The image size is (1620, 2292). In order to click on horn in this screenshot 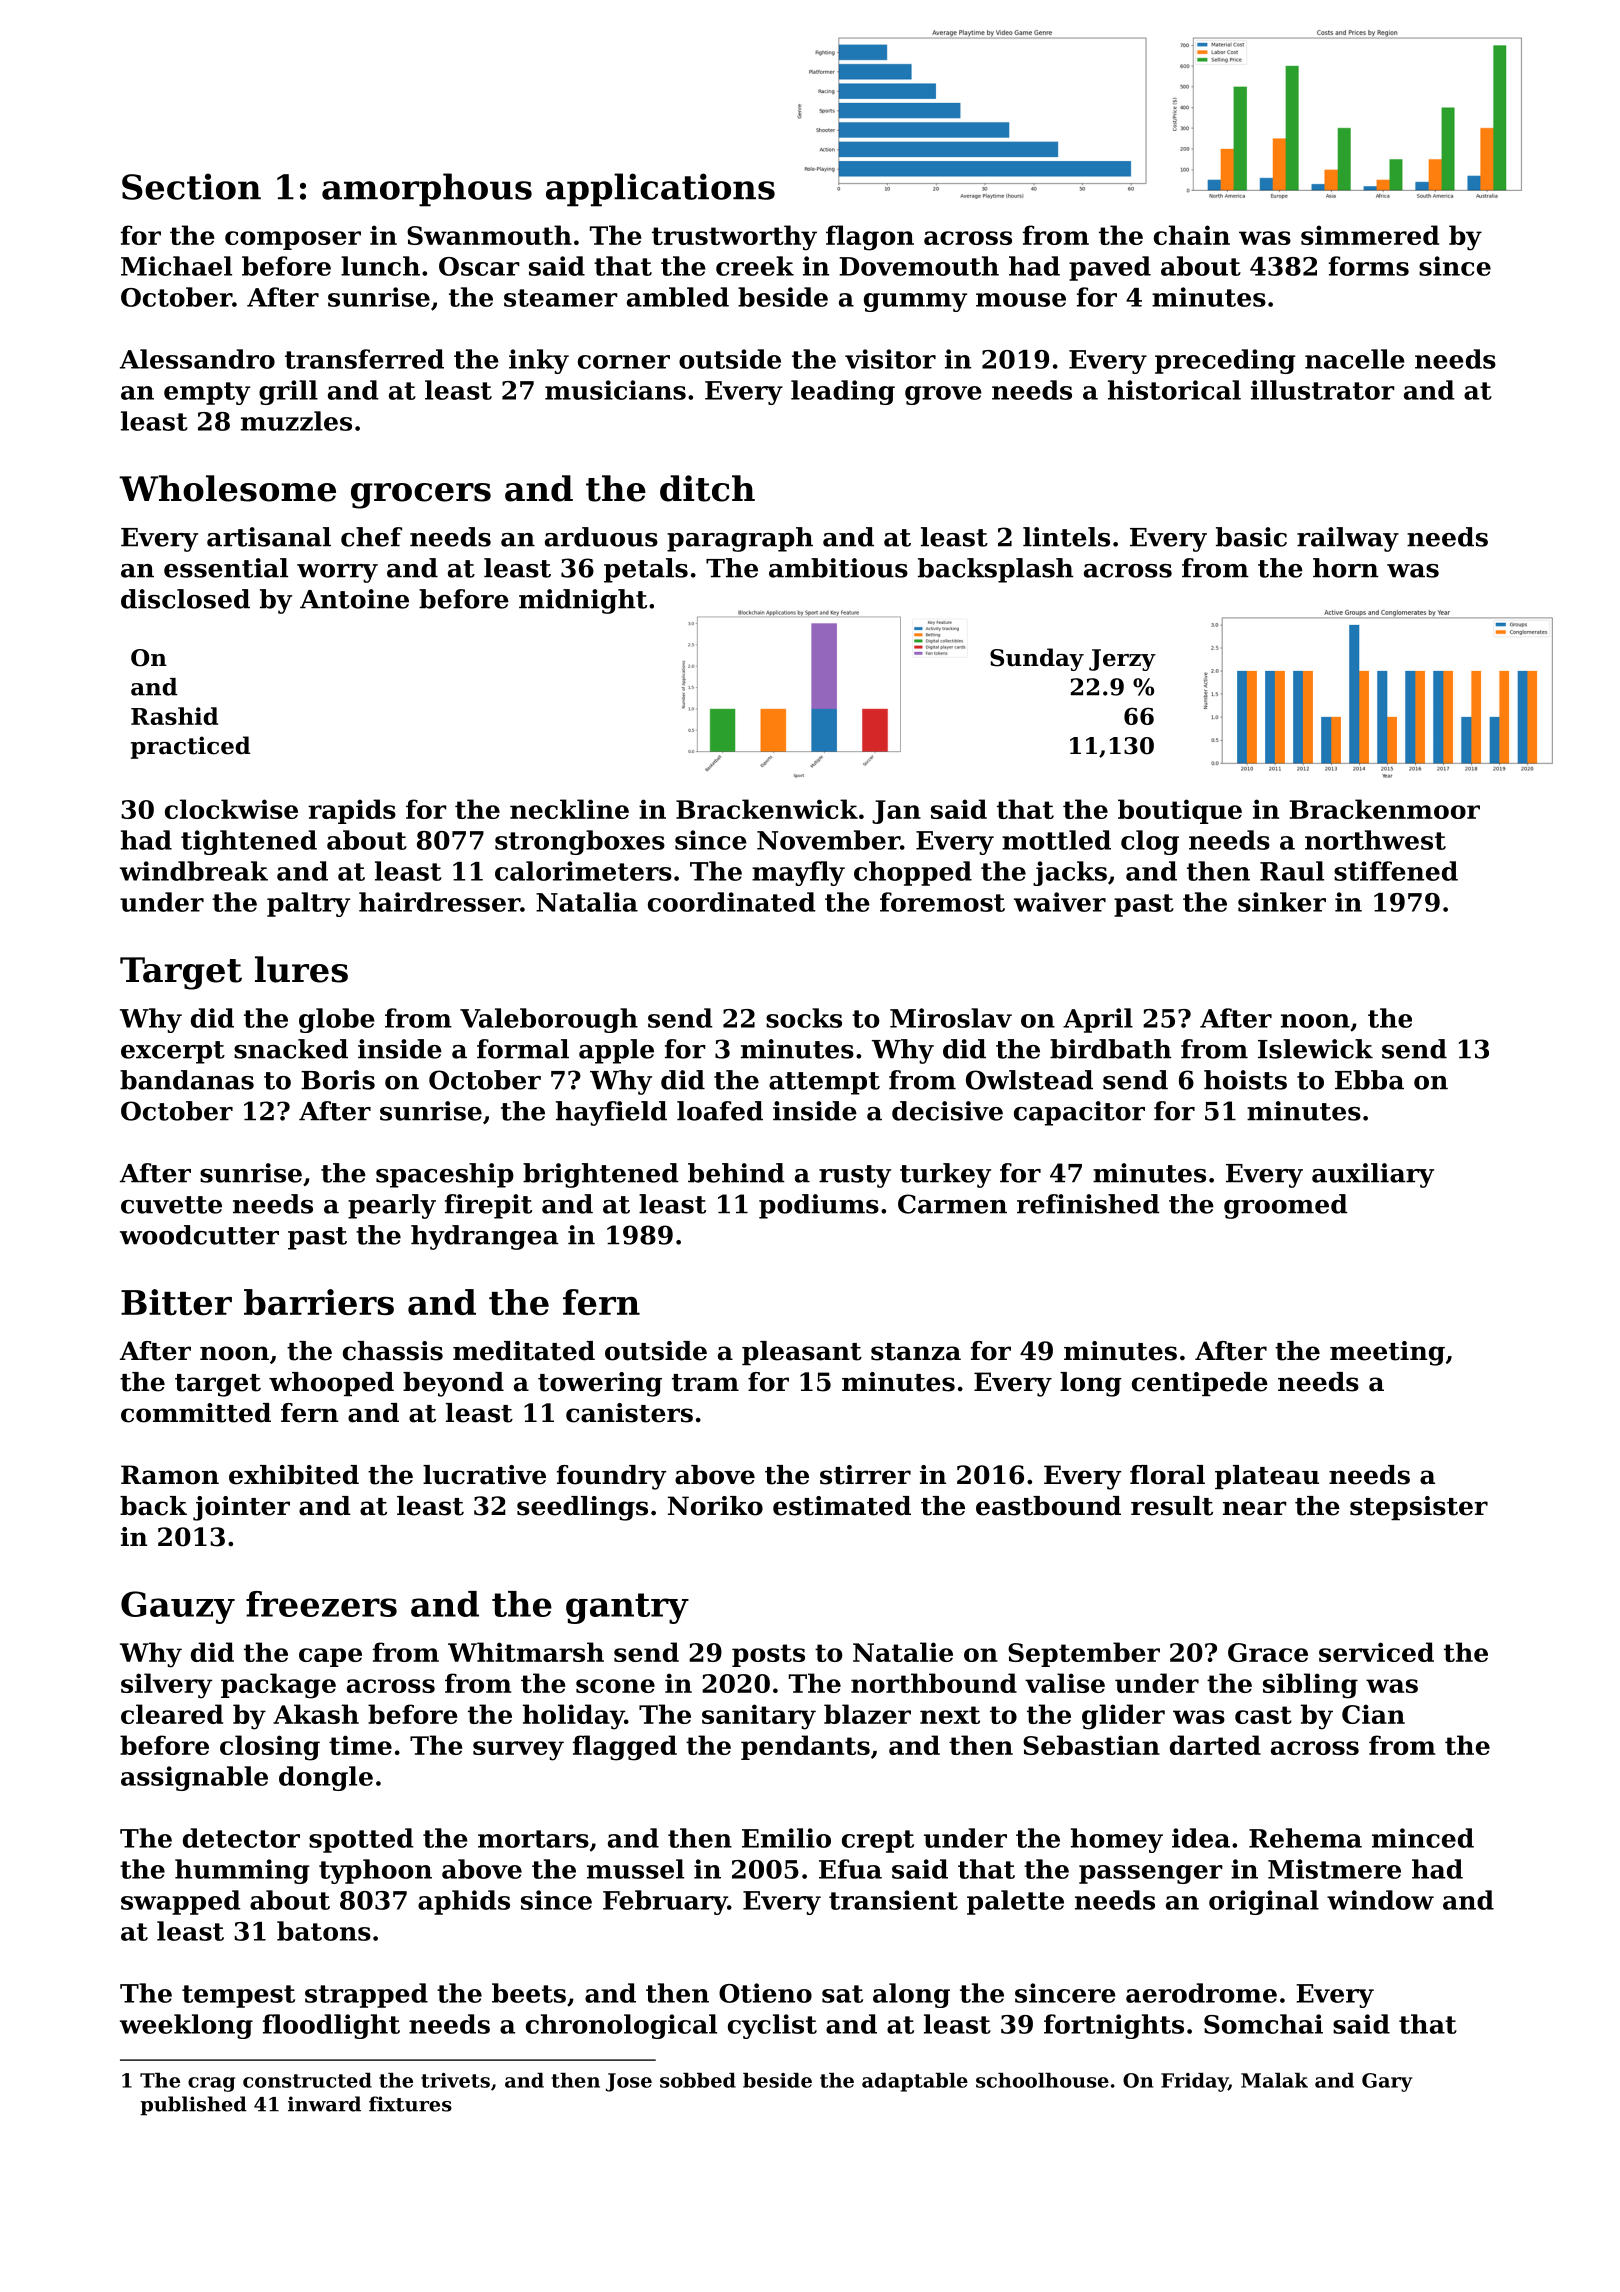, I will do `click(1345, 568)`.
